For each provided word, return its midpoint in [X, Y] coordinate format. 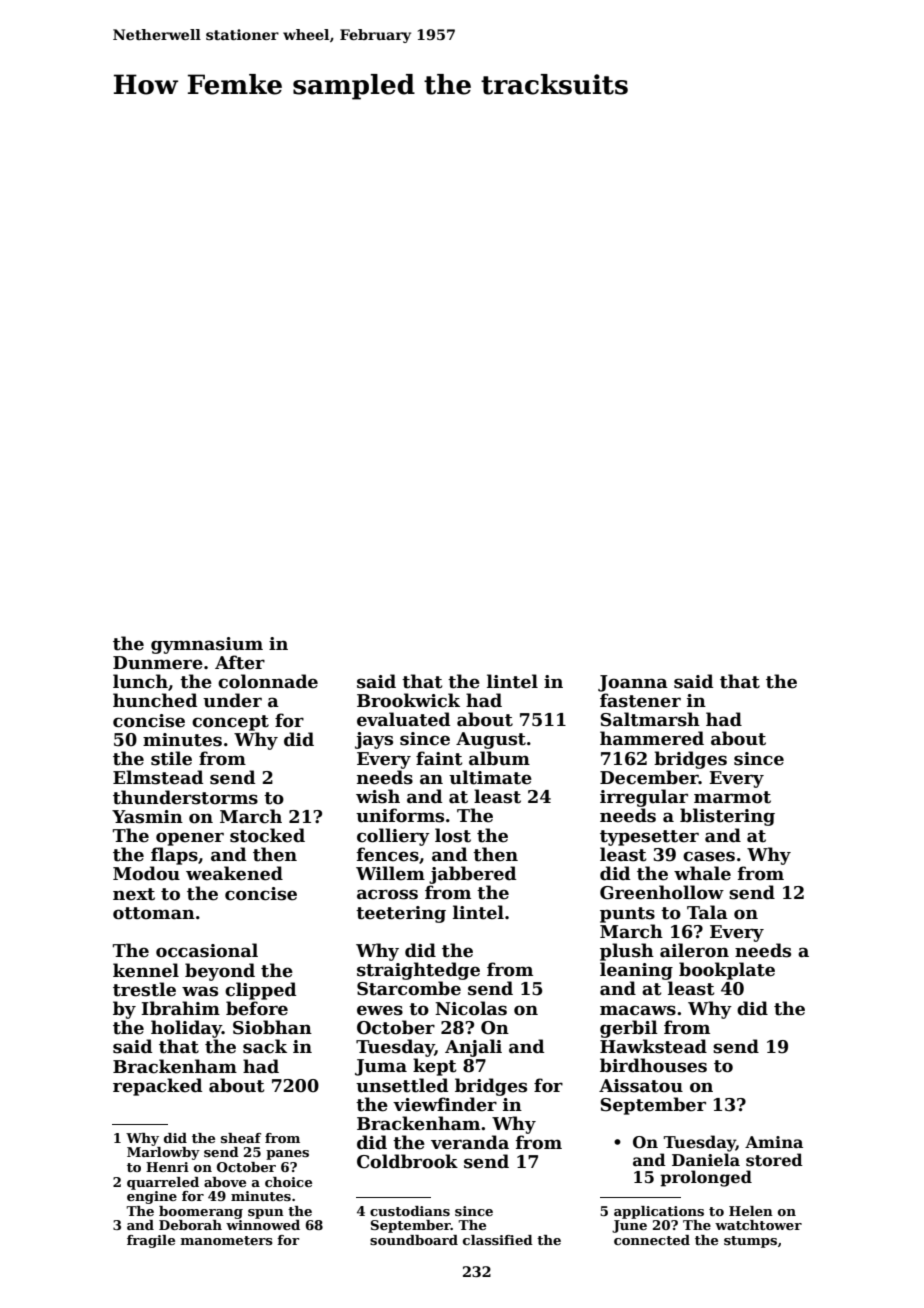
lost [453, 835]
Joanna [633, 683]
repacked [157, 1087]
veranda [470, 1142]
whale [702, 873]
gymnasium [207, 645]
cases [709, 856]
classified [498, 1240]
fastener [640, 700]
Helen [751, 1211]
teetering [401, 914]
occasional [207, 950]
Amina [774, 1142]
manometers [227, 1240]
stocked [267, 835]
